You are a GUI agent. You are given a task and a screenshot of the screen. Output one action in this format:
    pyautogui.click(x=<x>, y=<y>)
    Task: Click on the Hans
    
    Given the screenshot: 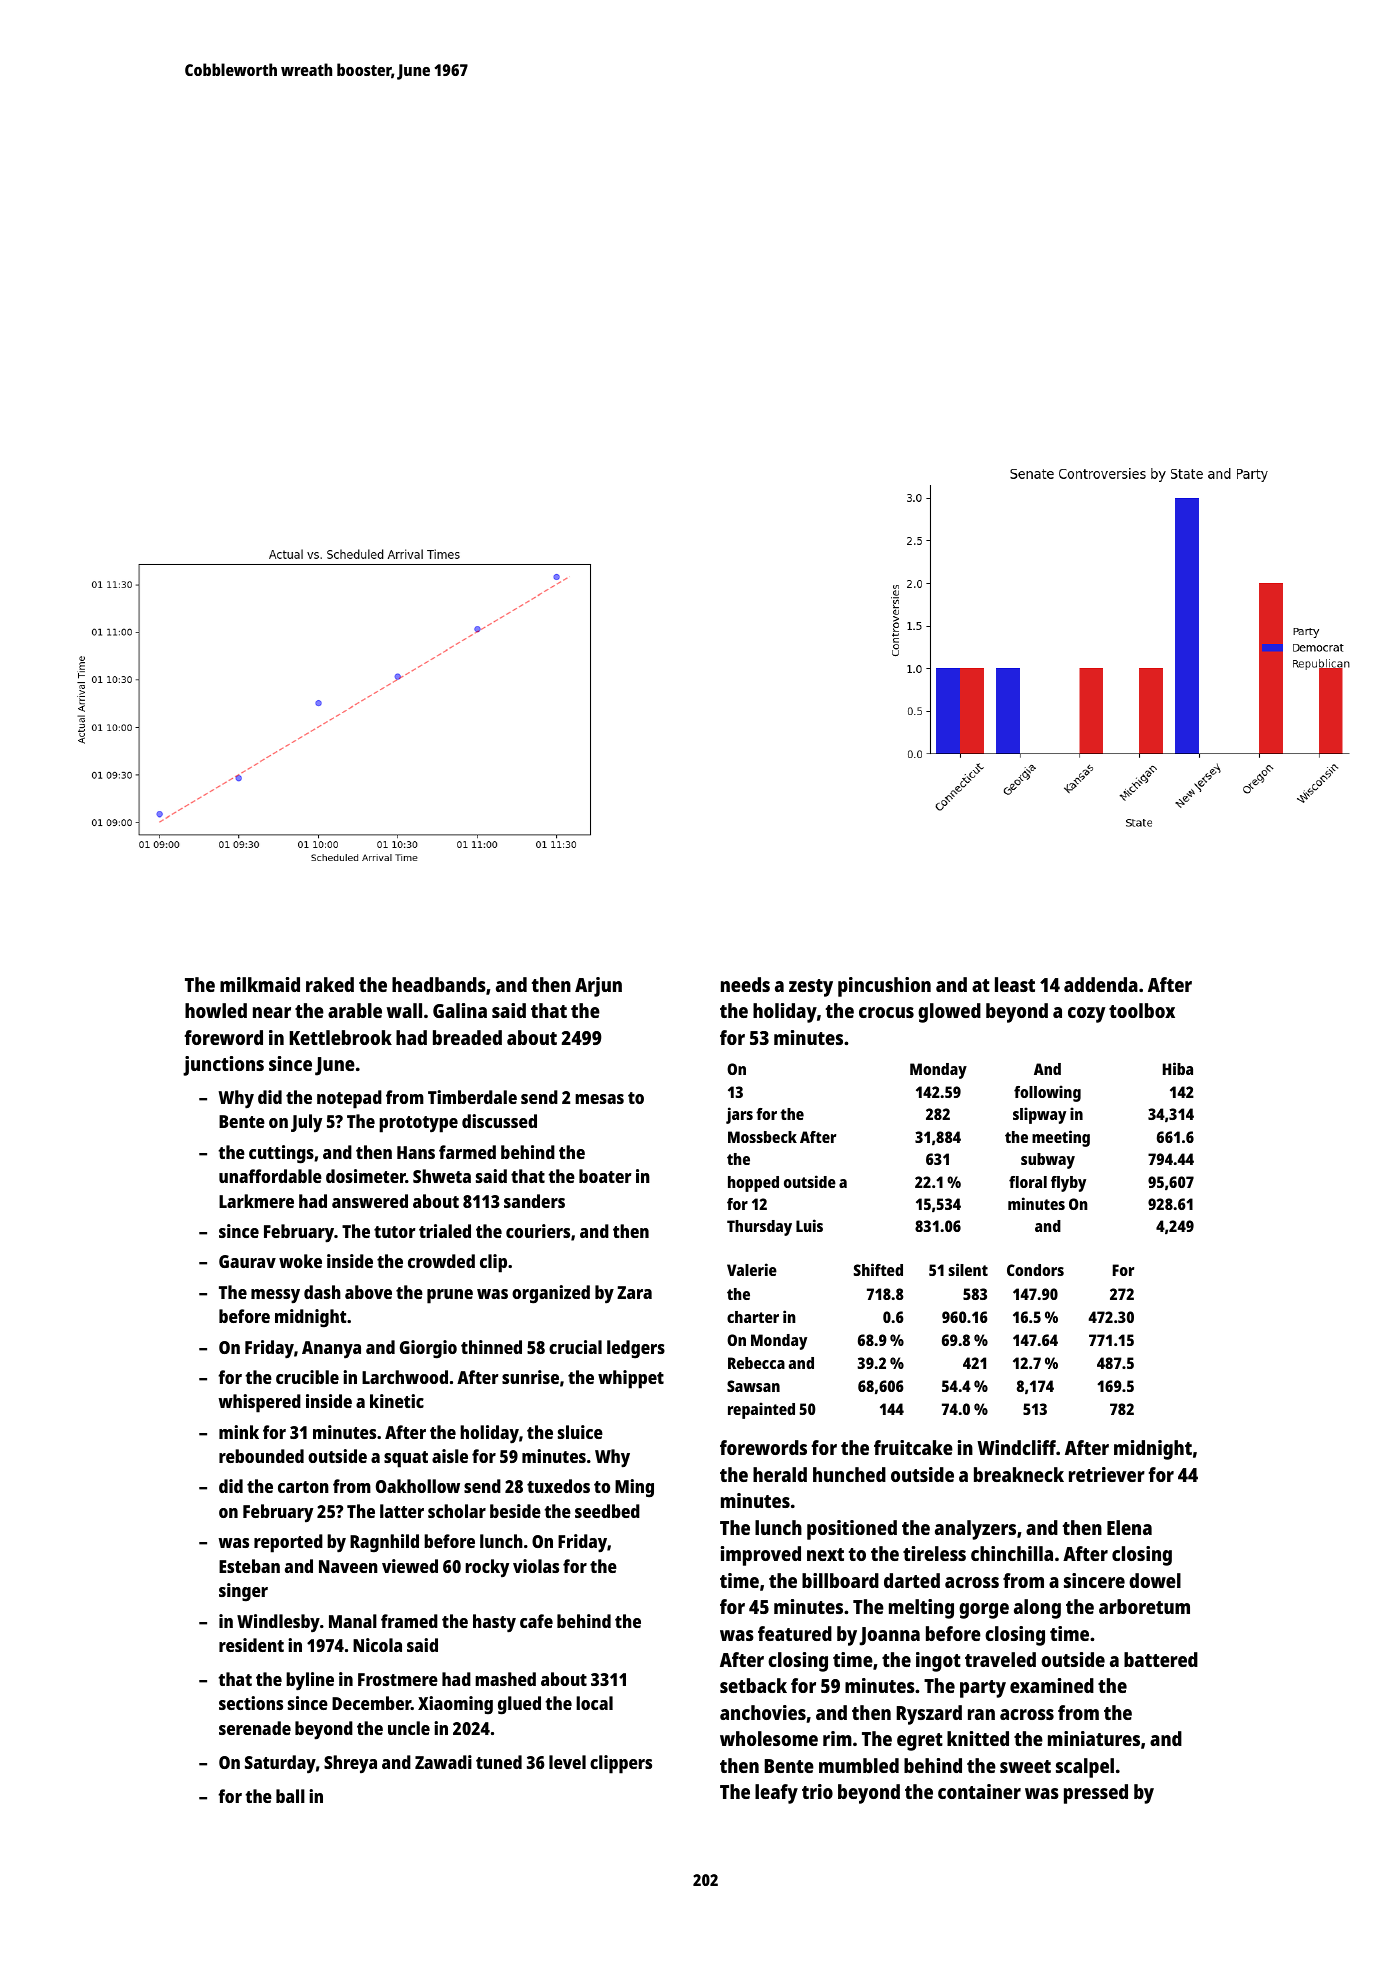 What is the action you would take?
    pyautogui.click(x=416, y=1152)
